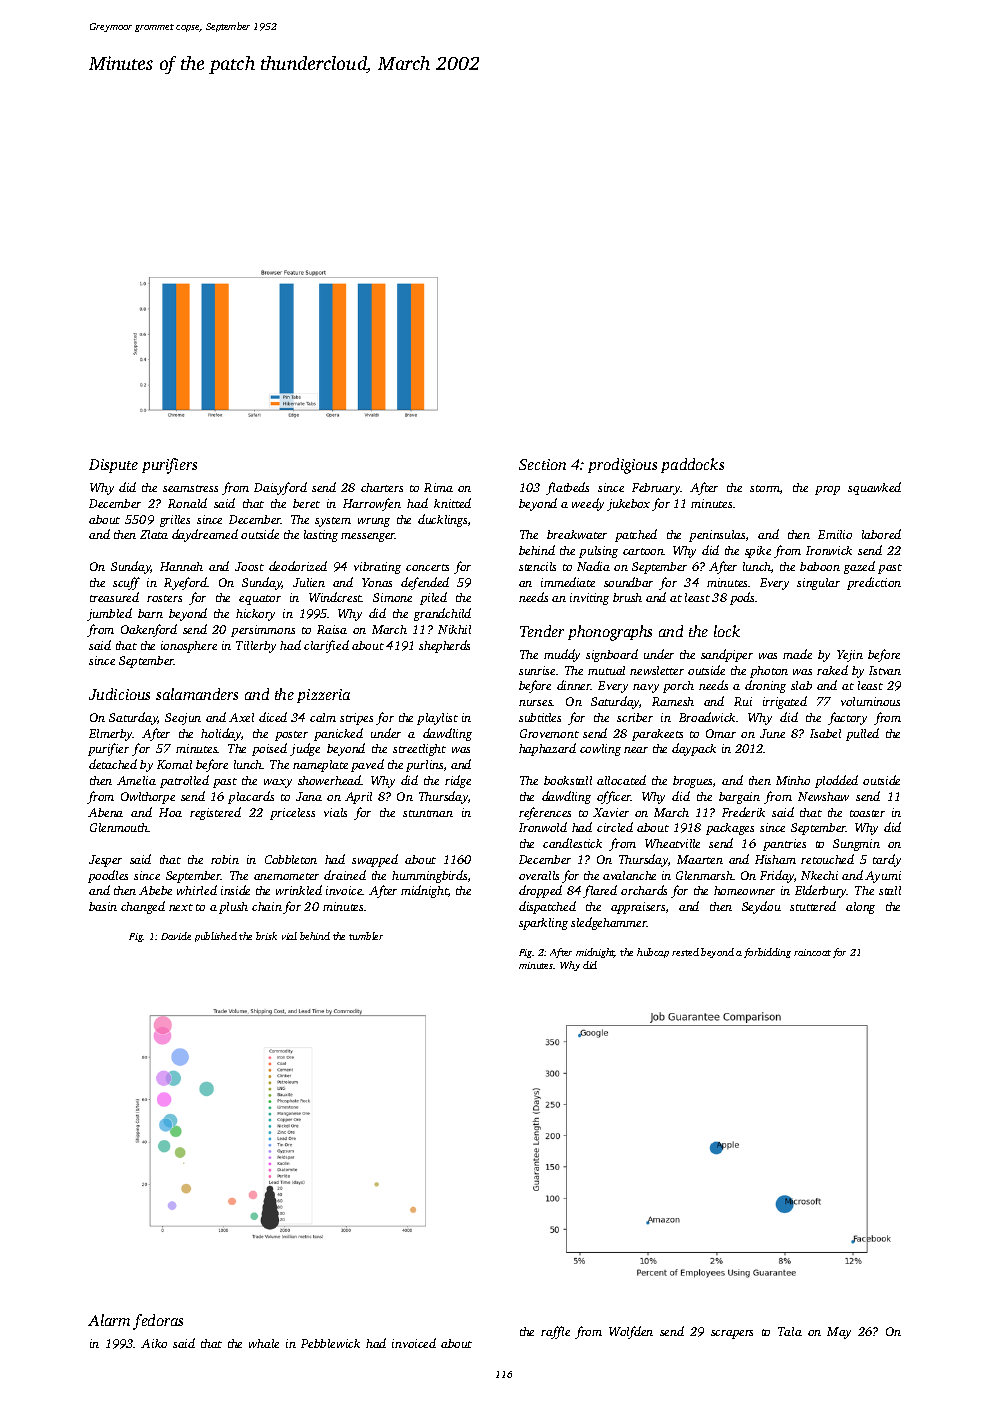  I want to click on defended, so click(425, 583).
